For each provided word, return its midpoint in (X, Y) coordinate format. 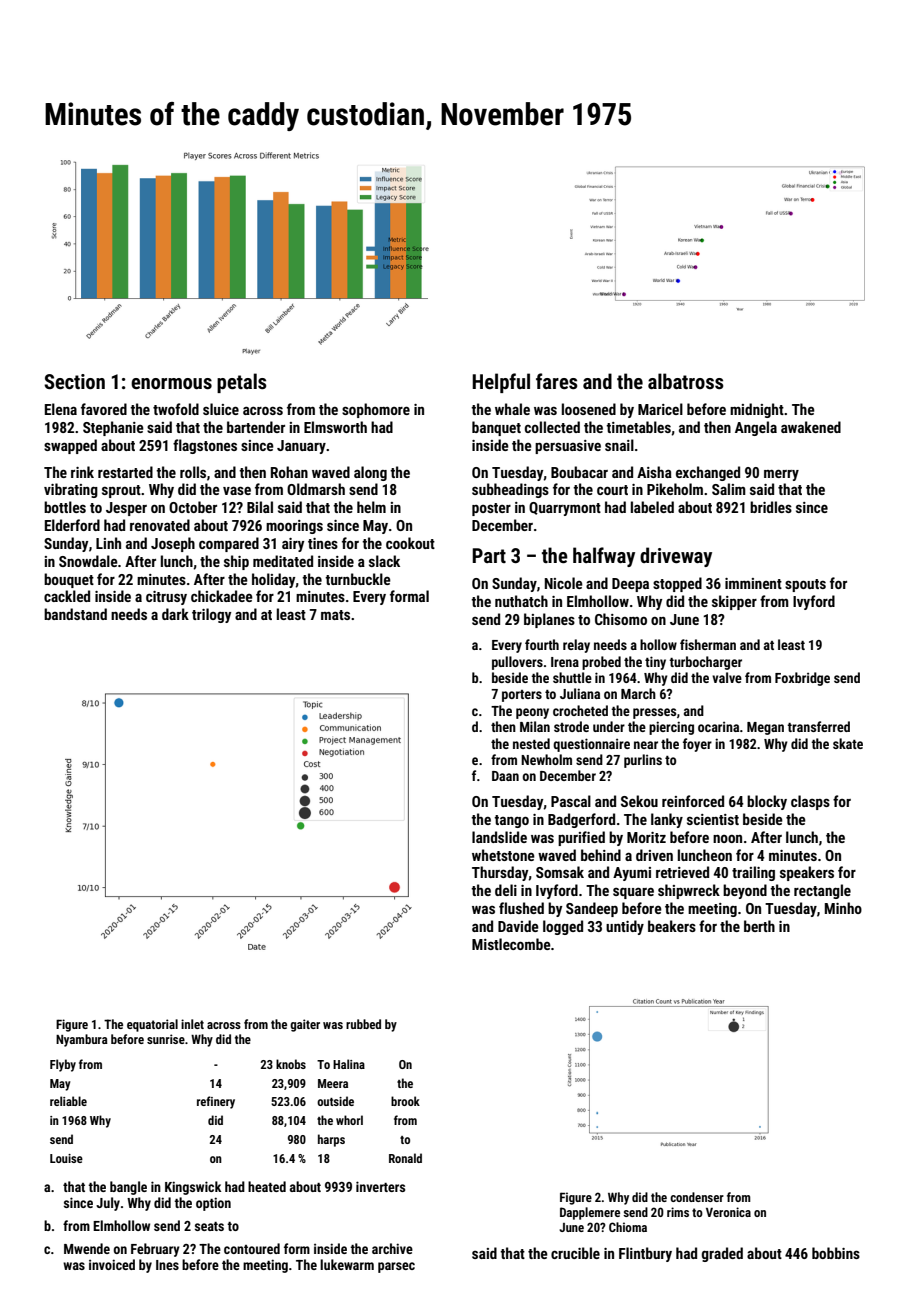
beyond (745, 891)
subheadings (510, 490)
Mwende (87, 1248)
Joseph (173, 544)
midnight (757, 410)
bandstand (75, 614)
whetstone (503, 855)
